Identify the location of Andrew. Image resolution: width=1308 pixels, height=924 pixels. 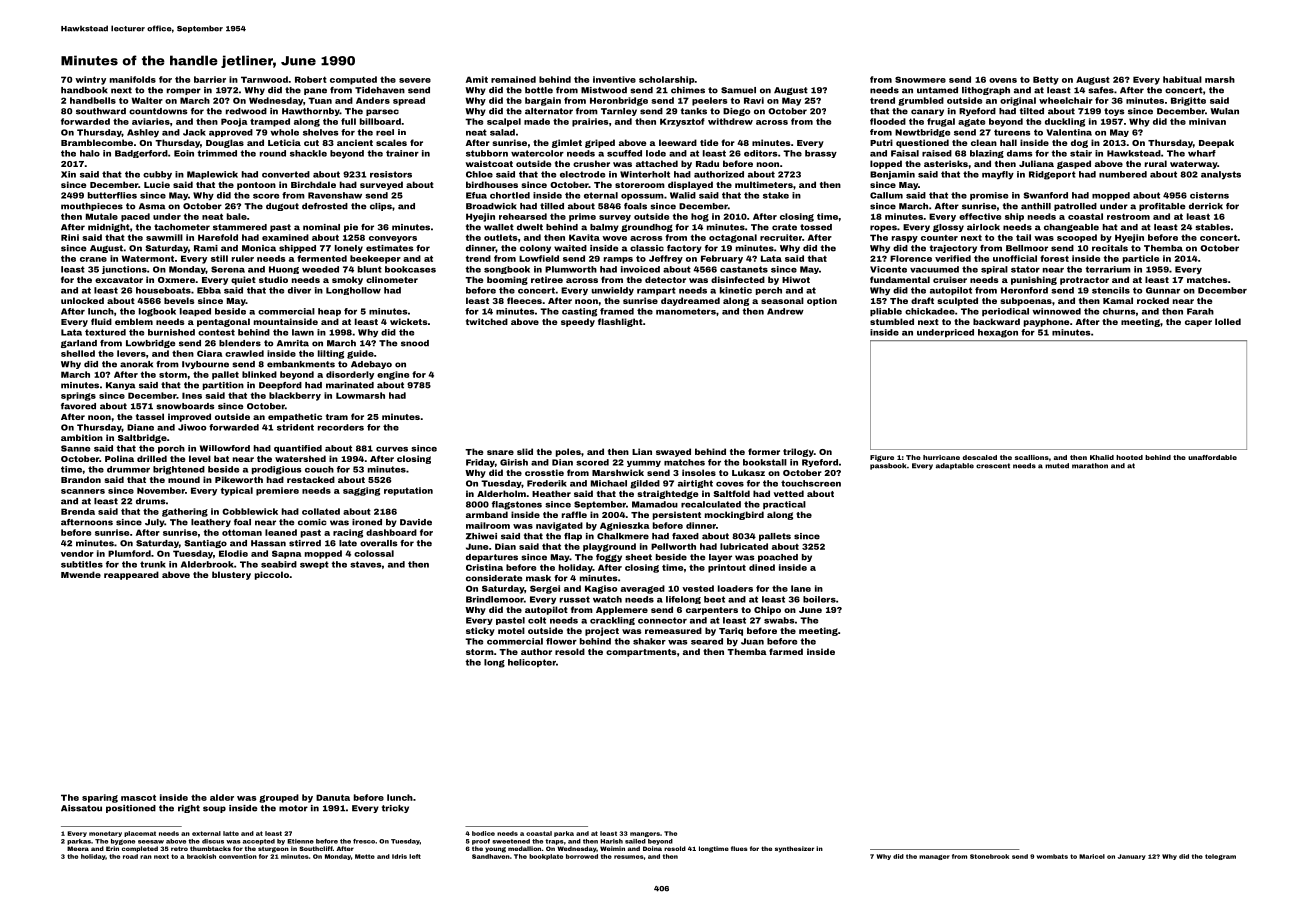
(785, 311).
